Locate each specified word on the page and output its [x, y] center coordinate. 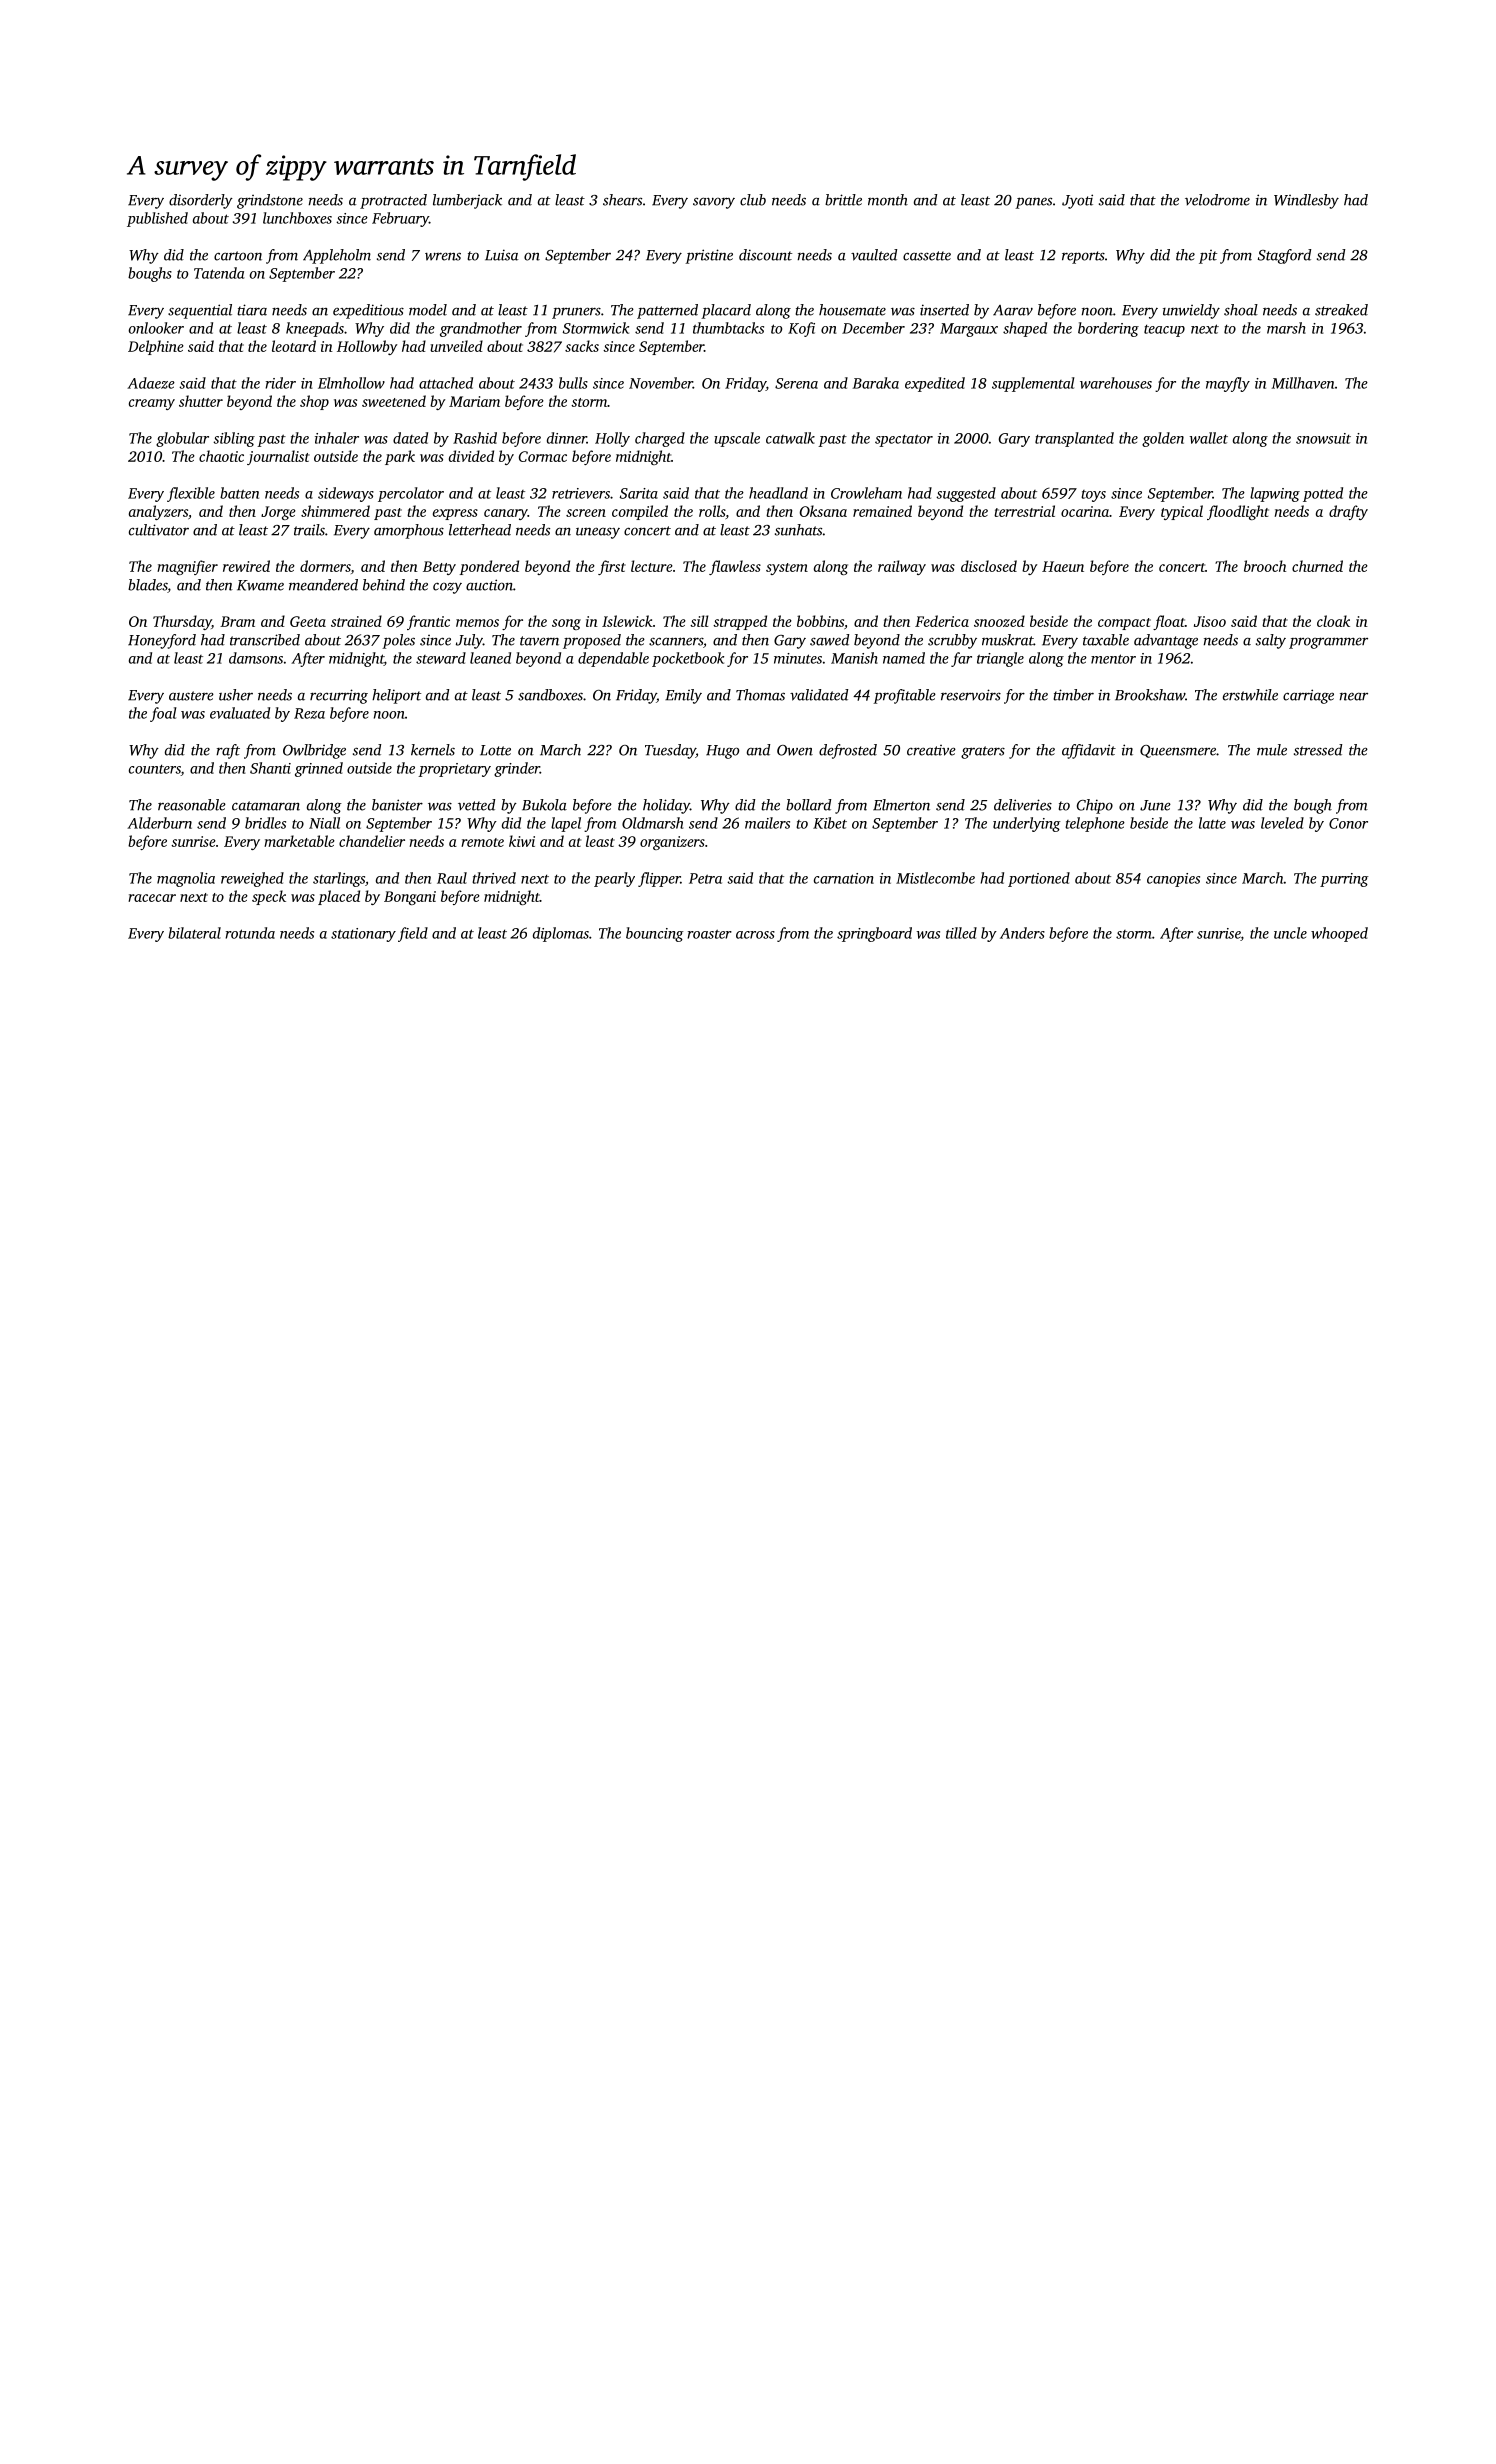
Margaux [969, 330]
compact [1124, 624]
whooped [1339, 934]
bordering [1108, 329]
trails [309, 530]
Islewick [627, 621]
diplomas [561, 934]
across [755, 935]
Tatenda [219, 273]
